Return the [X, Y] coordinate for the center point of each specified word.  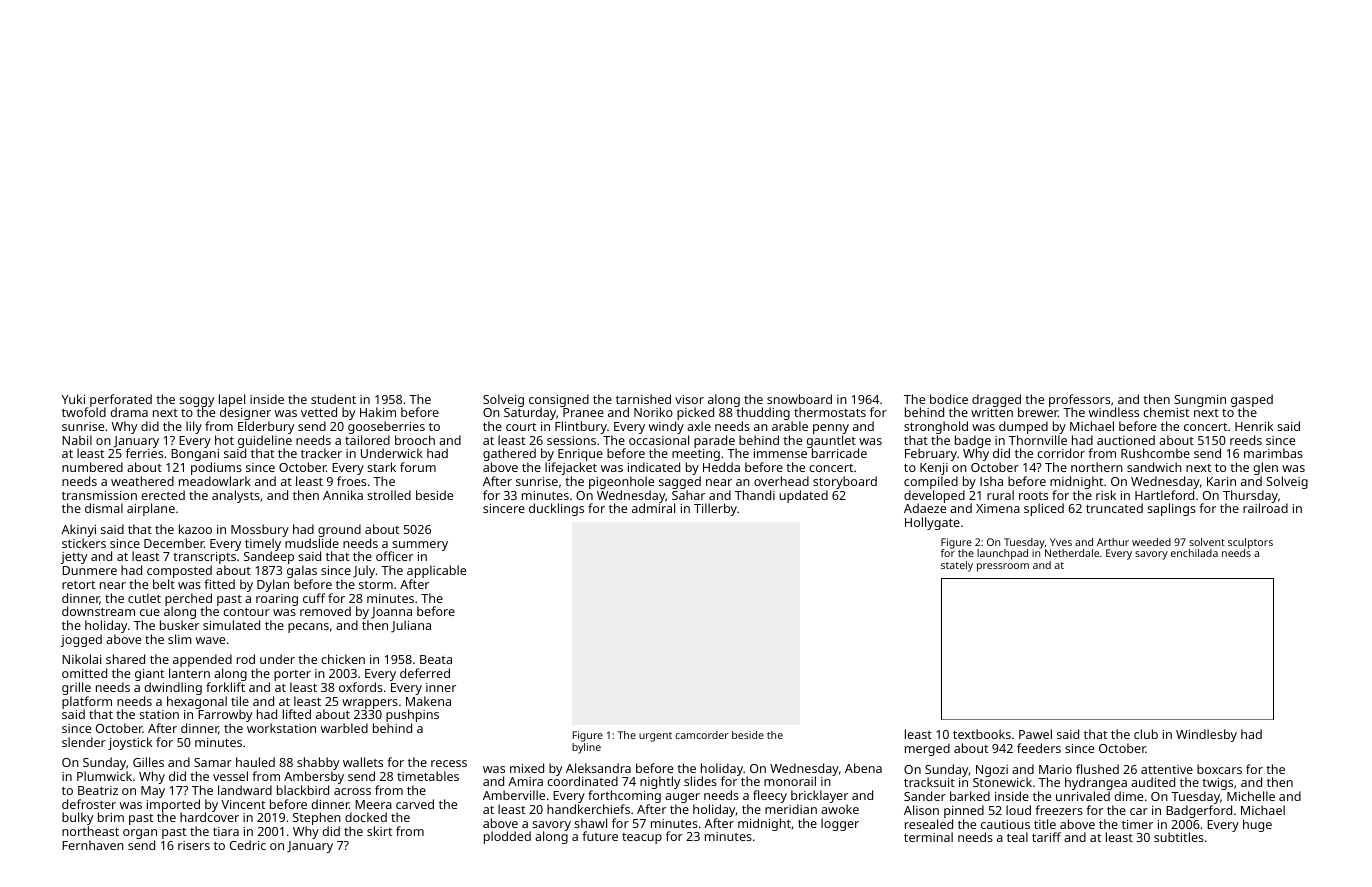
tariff [1046, 837]
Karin [1221, 481]
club [1146, 734]
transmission [99, 495]
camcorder [702, 735]
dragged [996, 401]
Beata [436, 659]
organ [140, 834]
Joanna [391, 613]
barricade [839, 453]
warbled [344, 728]
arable [790, 426]
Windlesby [1206, 735]
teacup [642, 838]
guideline [265, 442]
